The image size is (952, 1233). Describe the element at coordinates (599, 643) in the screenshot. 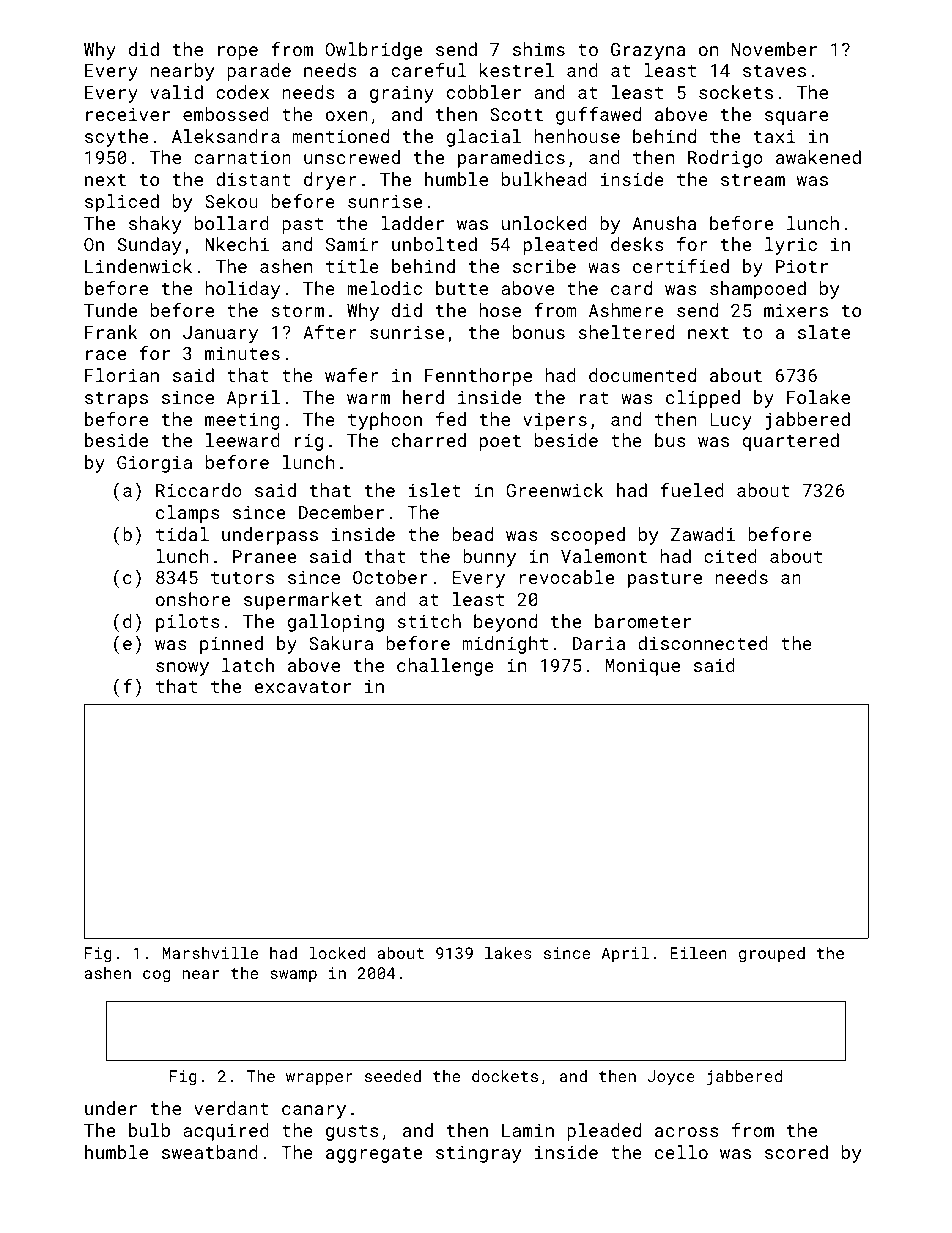

I see `Daria` at that location.
